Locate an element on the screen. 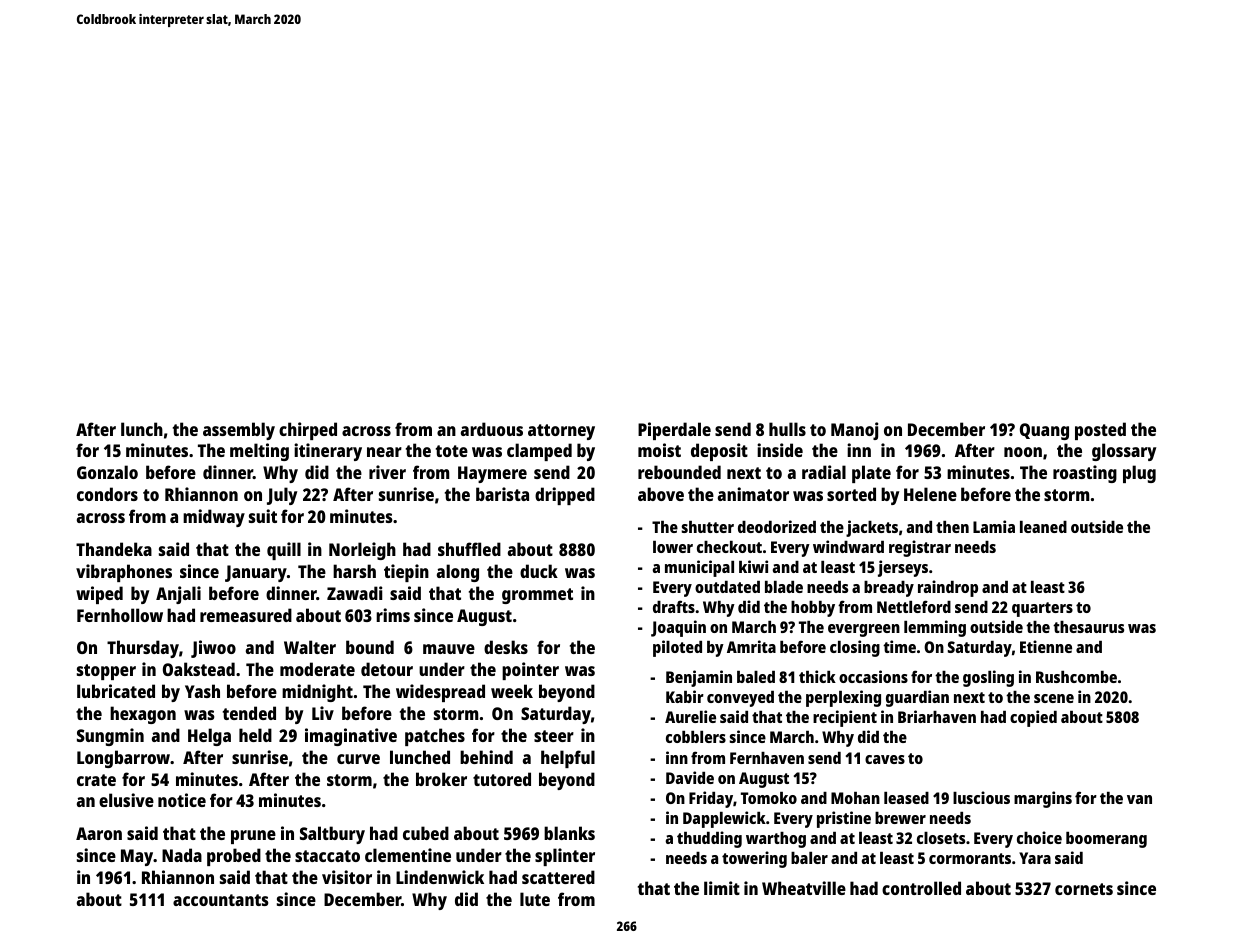  grommet is located at coordinates (537, 596).
